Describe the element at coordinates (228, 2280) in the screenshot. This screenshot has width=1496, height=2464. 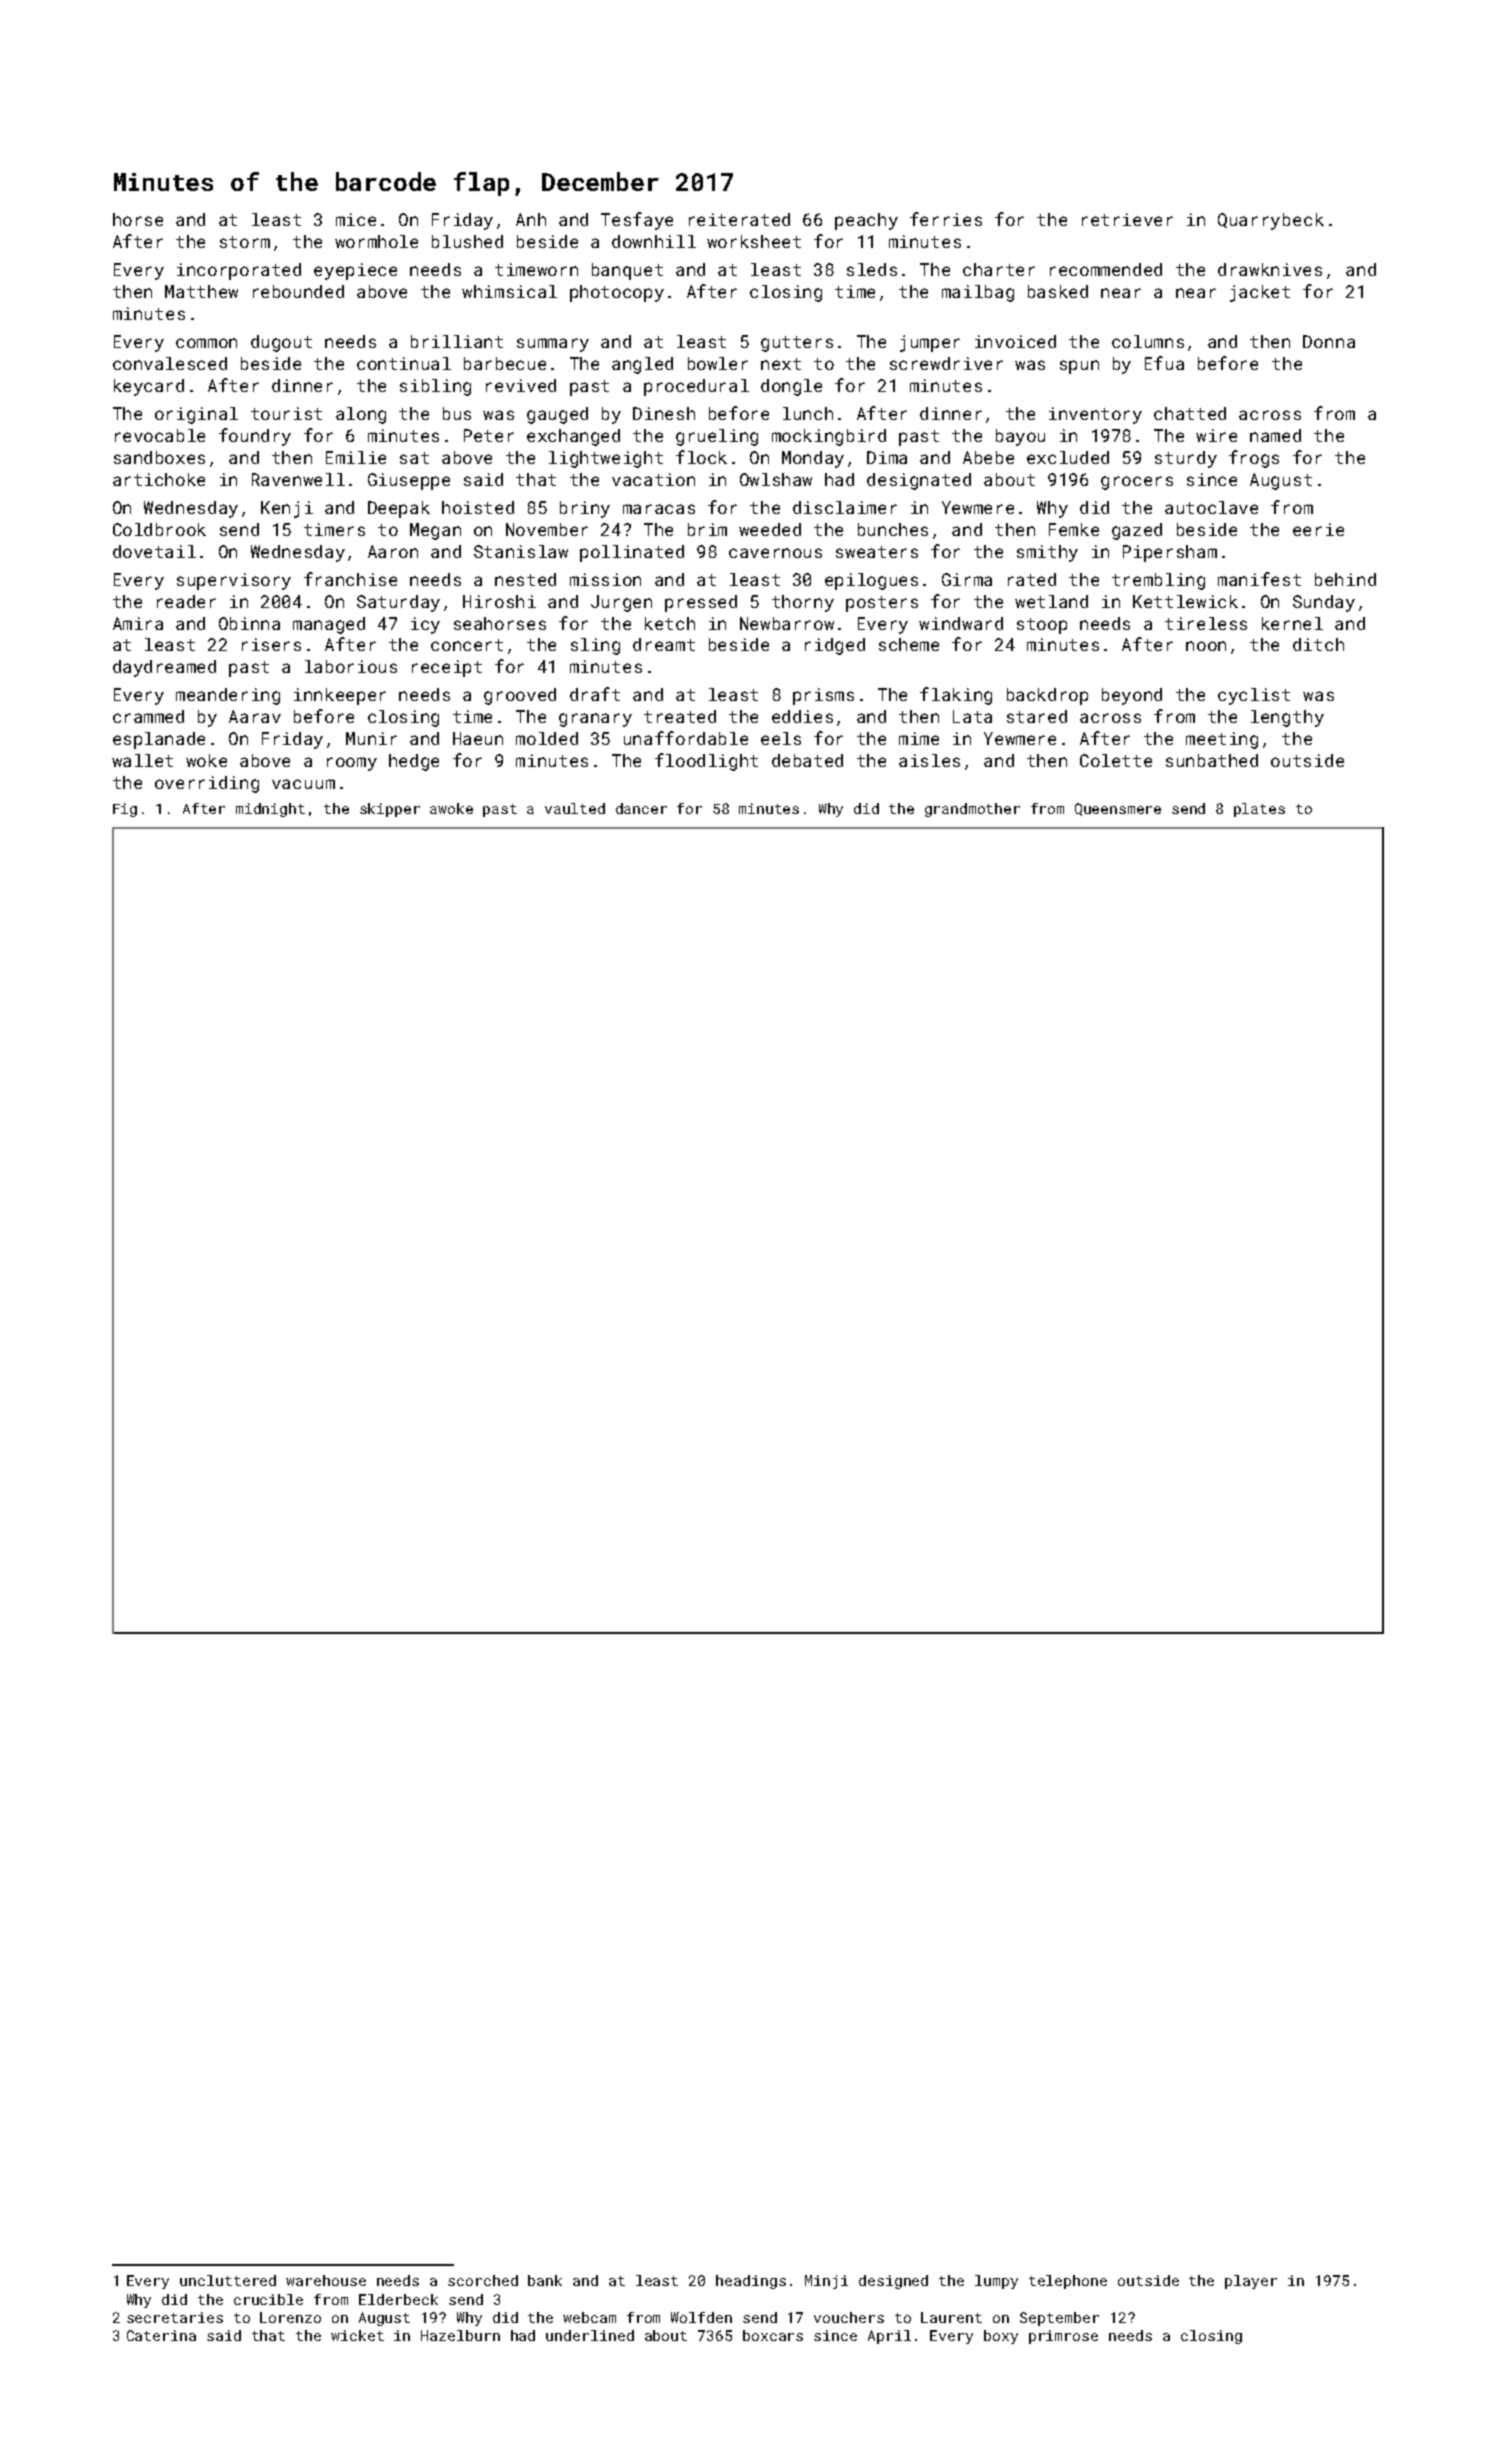
I see `uncluttered` at that location.
